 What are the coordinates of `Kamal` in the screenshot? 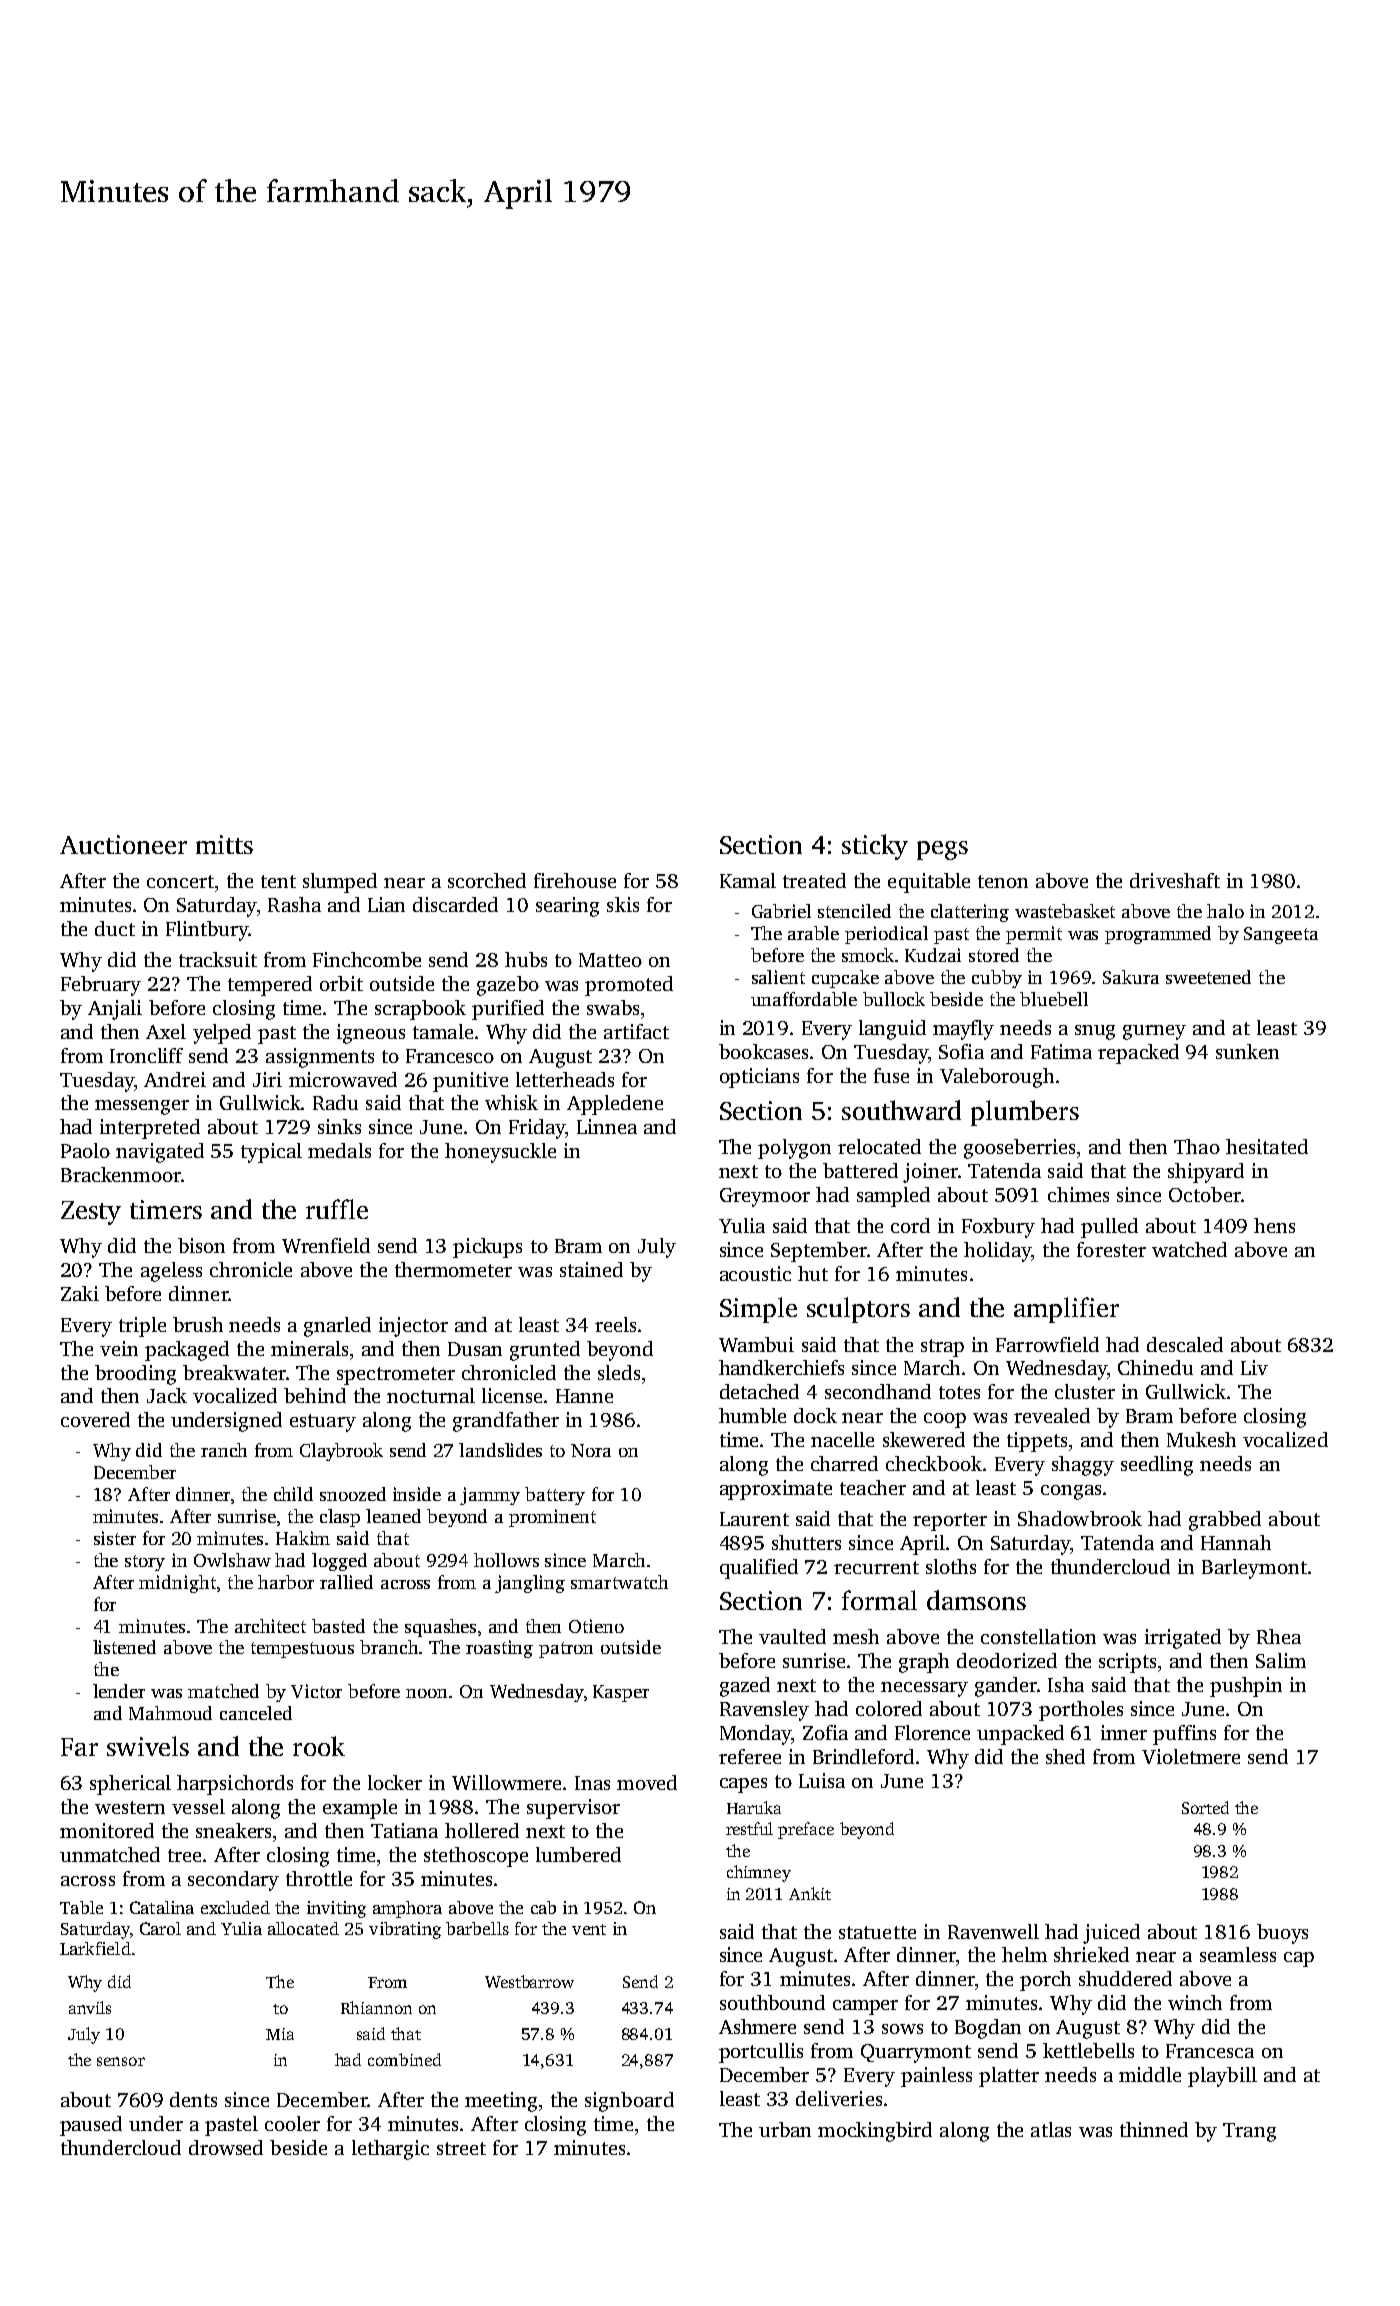 It's located at (748, 880).
